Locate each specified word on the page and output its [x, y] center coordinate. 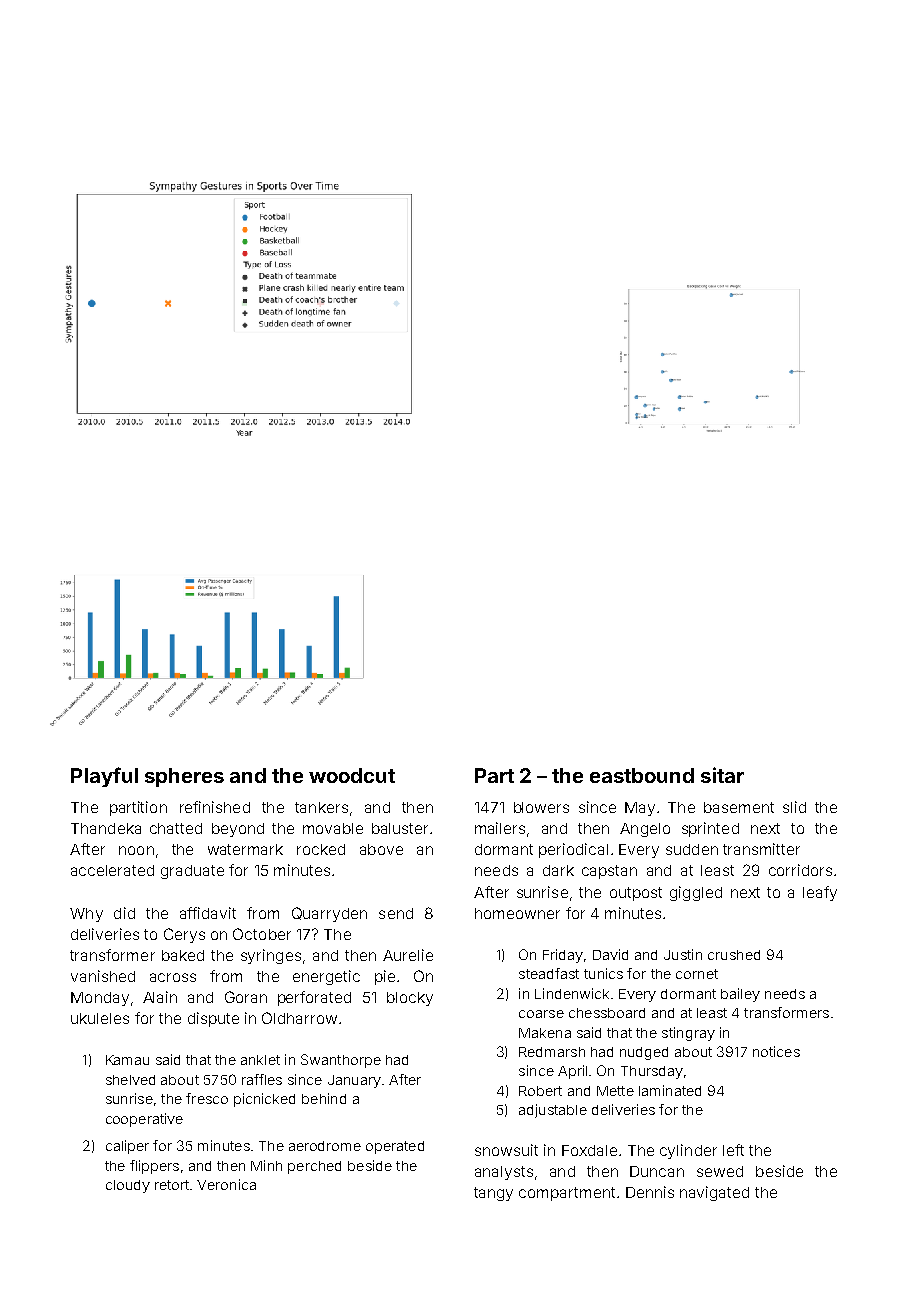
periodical [573, 850]
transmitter [761, 849]
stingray [688, 1034]
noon [136, 850]
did [124, 913]
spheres [184, 777]
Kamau [127, 1060]
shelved [130, 1080]
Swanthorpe [341, 1061]
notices [776, 1051]
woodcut [352, 775]
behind [324, 1098]
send [396, 913]
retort [172, 1185]
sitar [722, 775]
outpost [636, 894]
